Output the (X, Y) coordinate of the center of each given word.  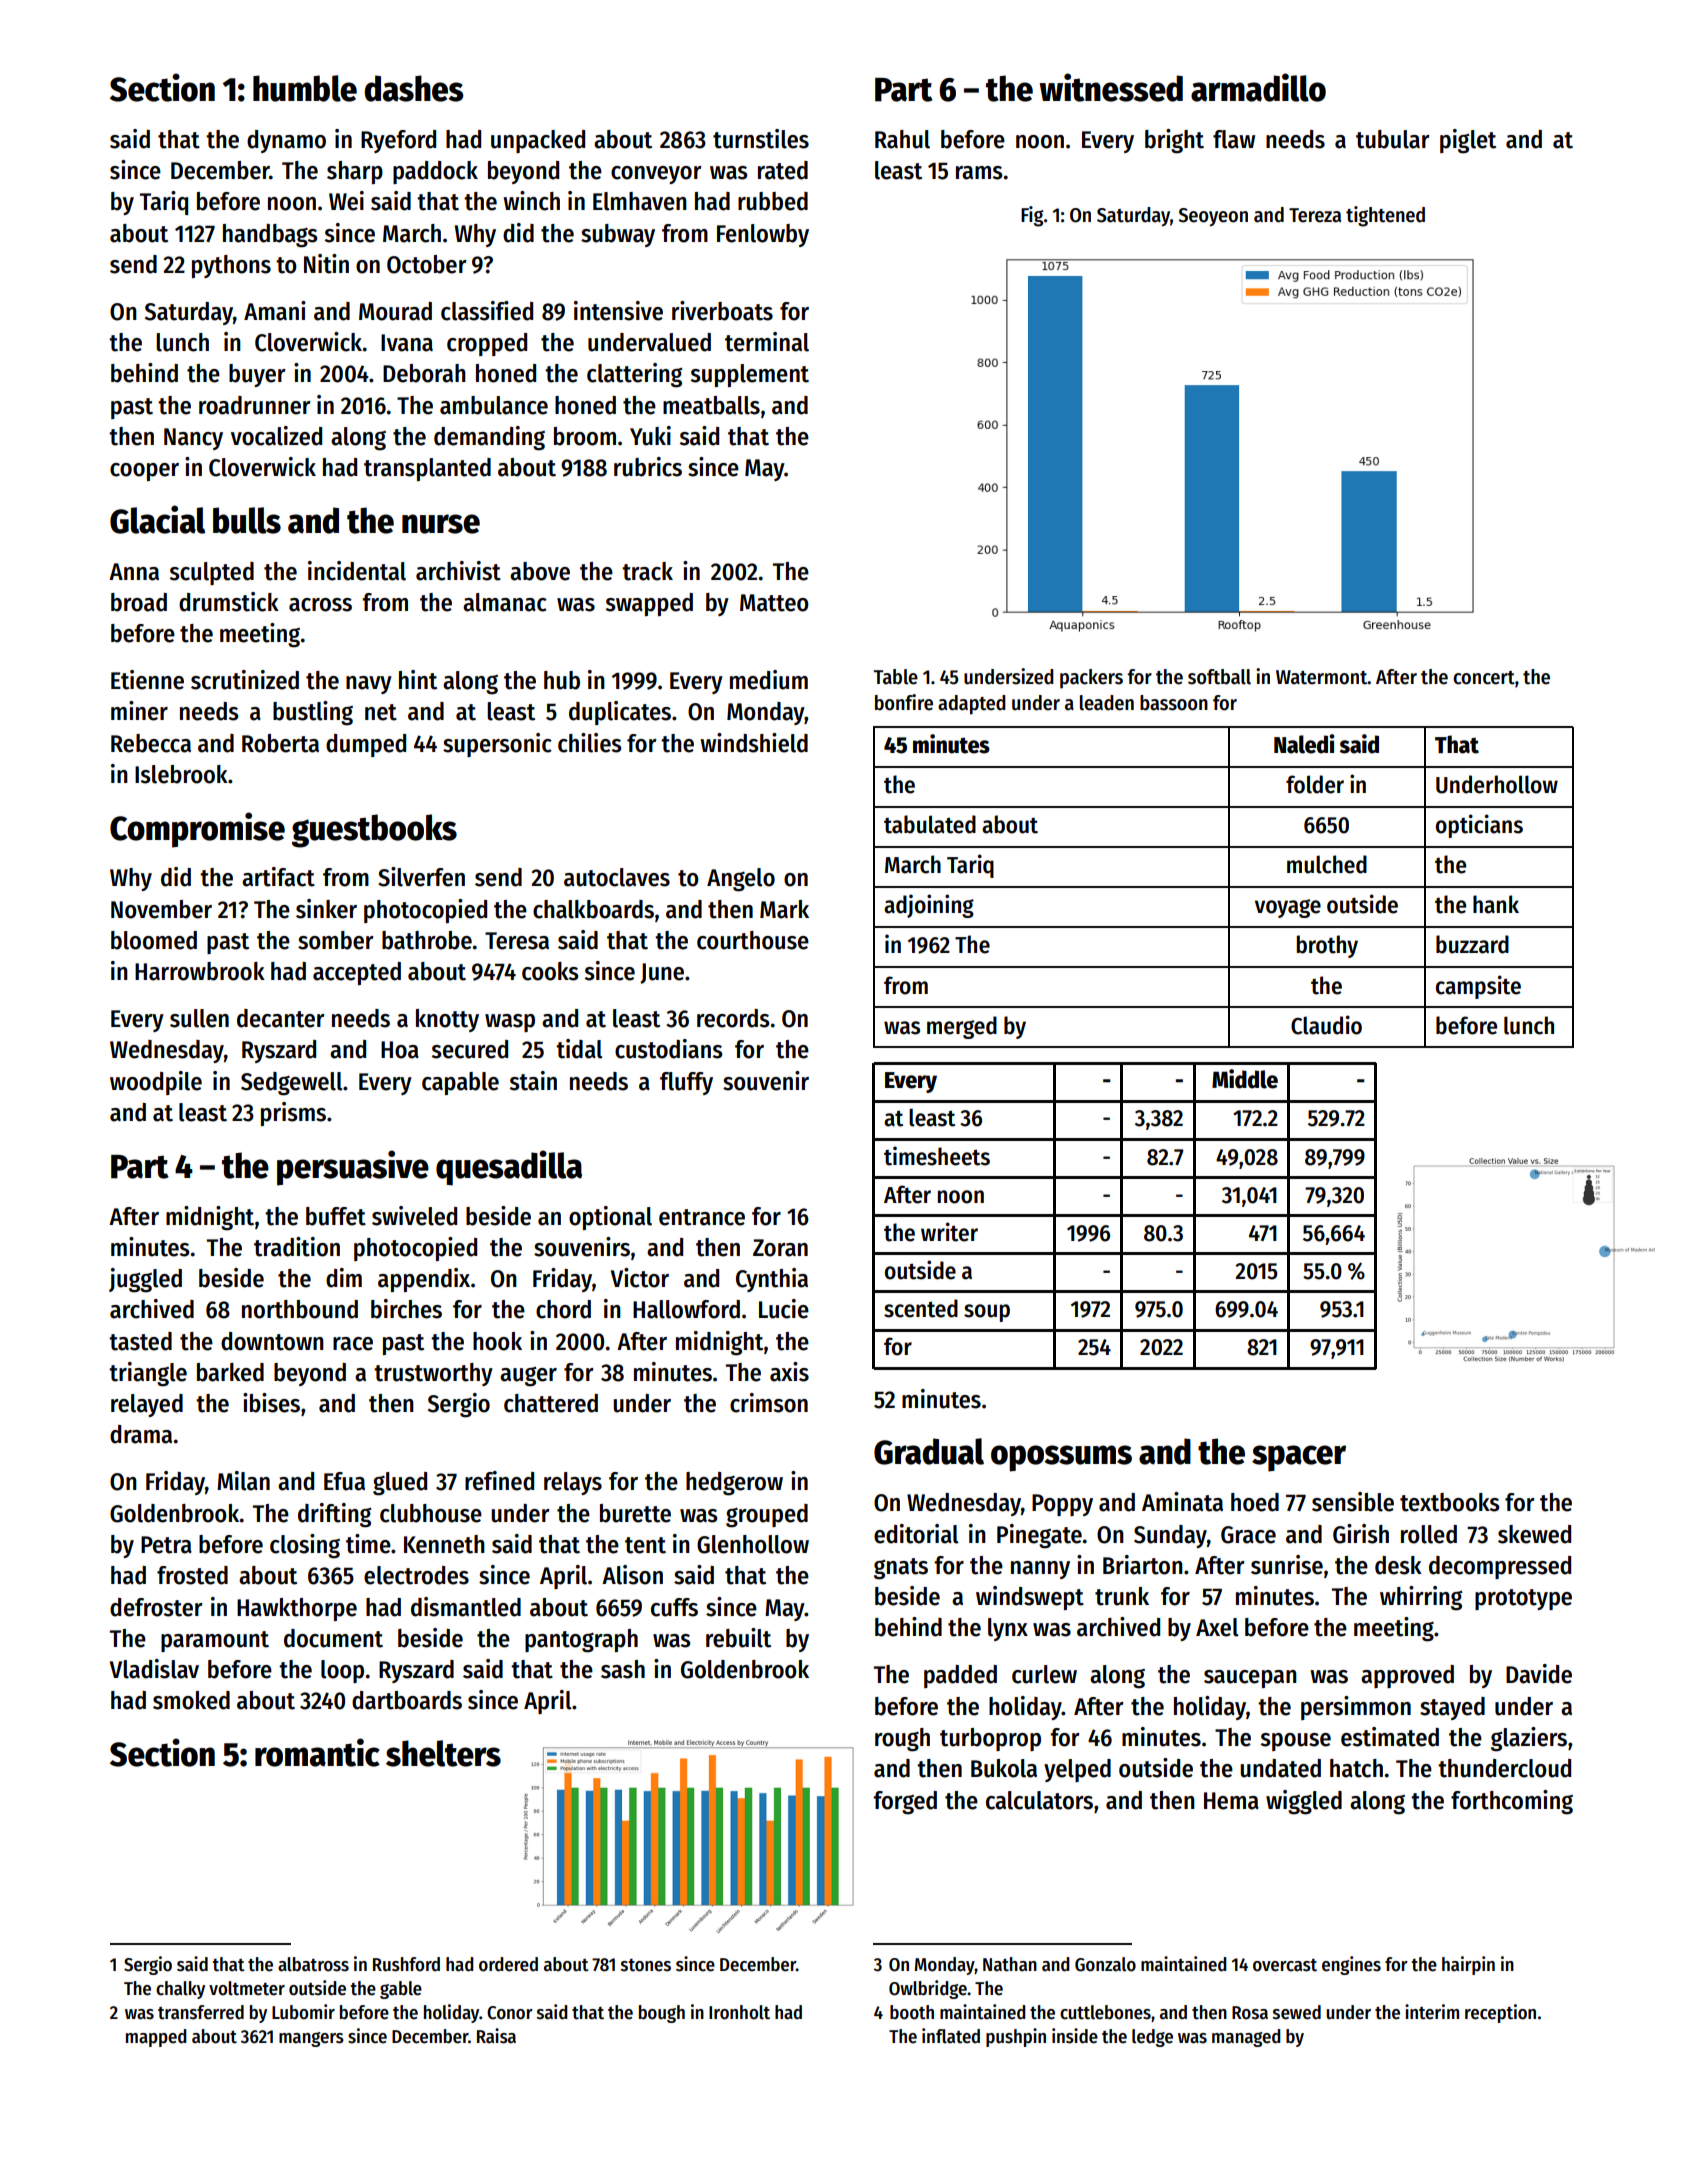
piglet (1468, 141)
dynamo (286, 141)
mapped (156, 2038)
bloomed (154, 940)
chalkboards (593, 909)
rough (902, 1740)
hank (1496, 904)
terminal (767, 342)
